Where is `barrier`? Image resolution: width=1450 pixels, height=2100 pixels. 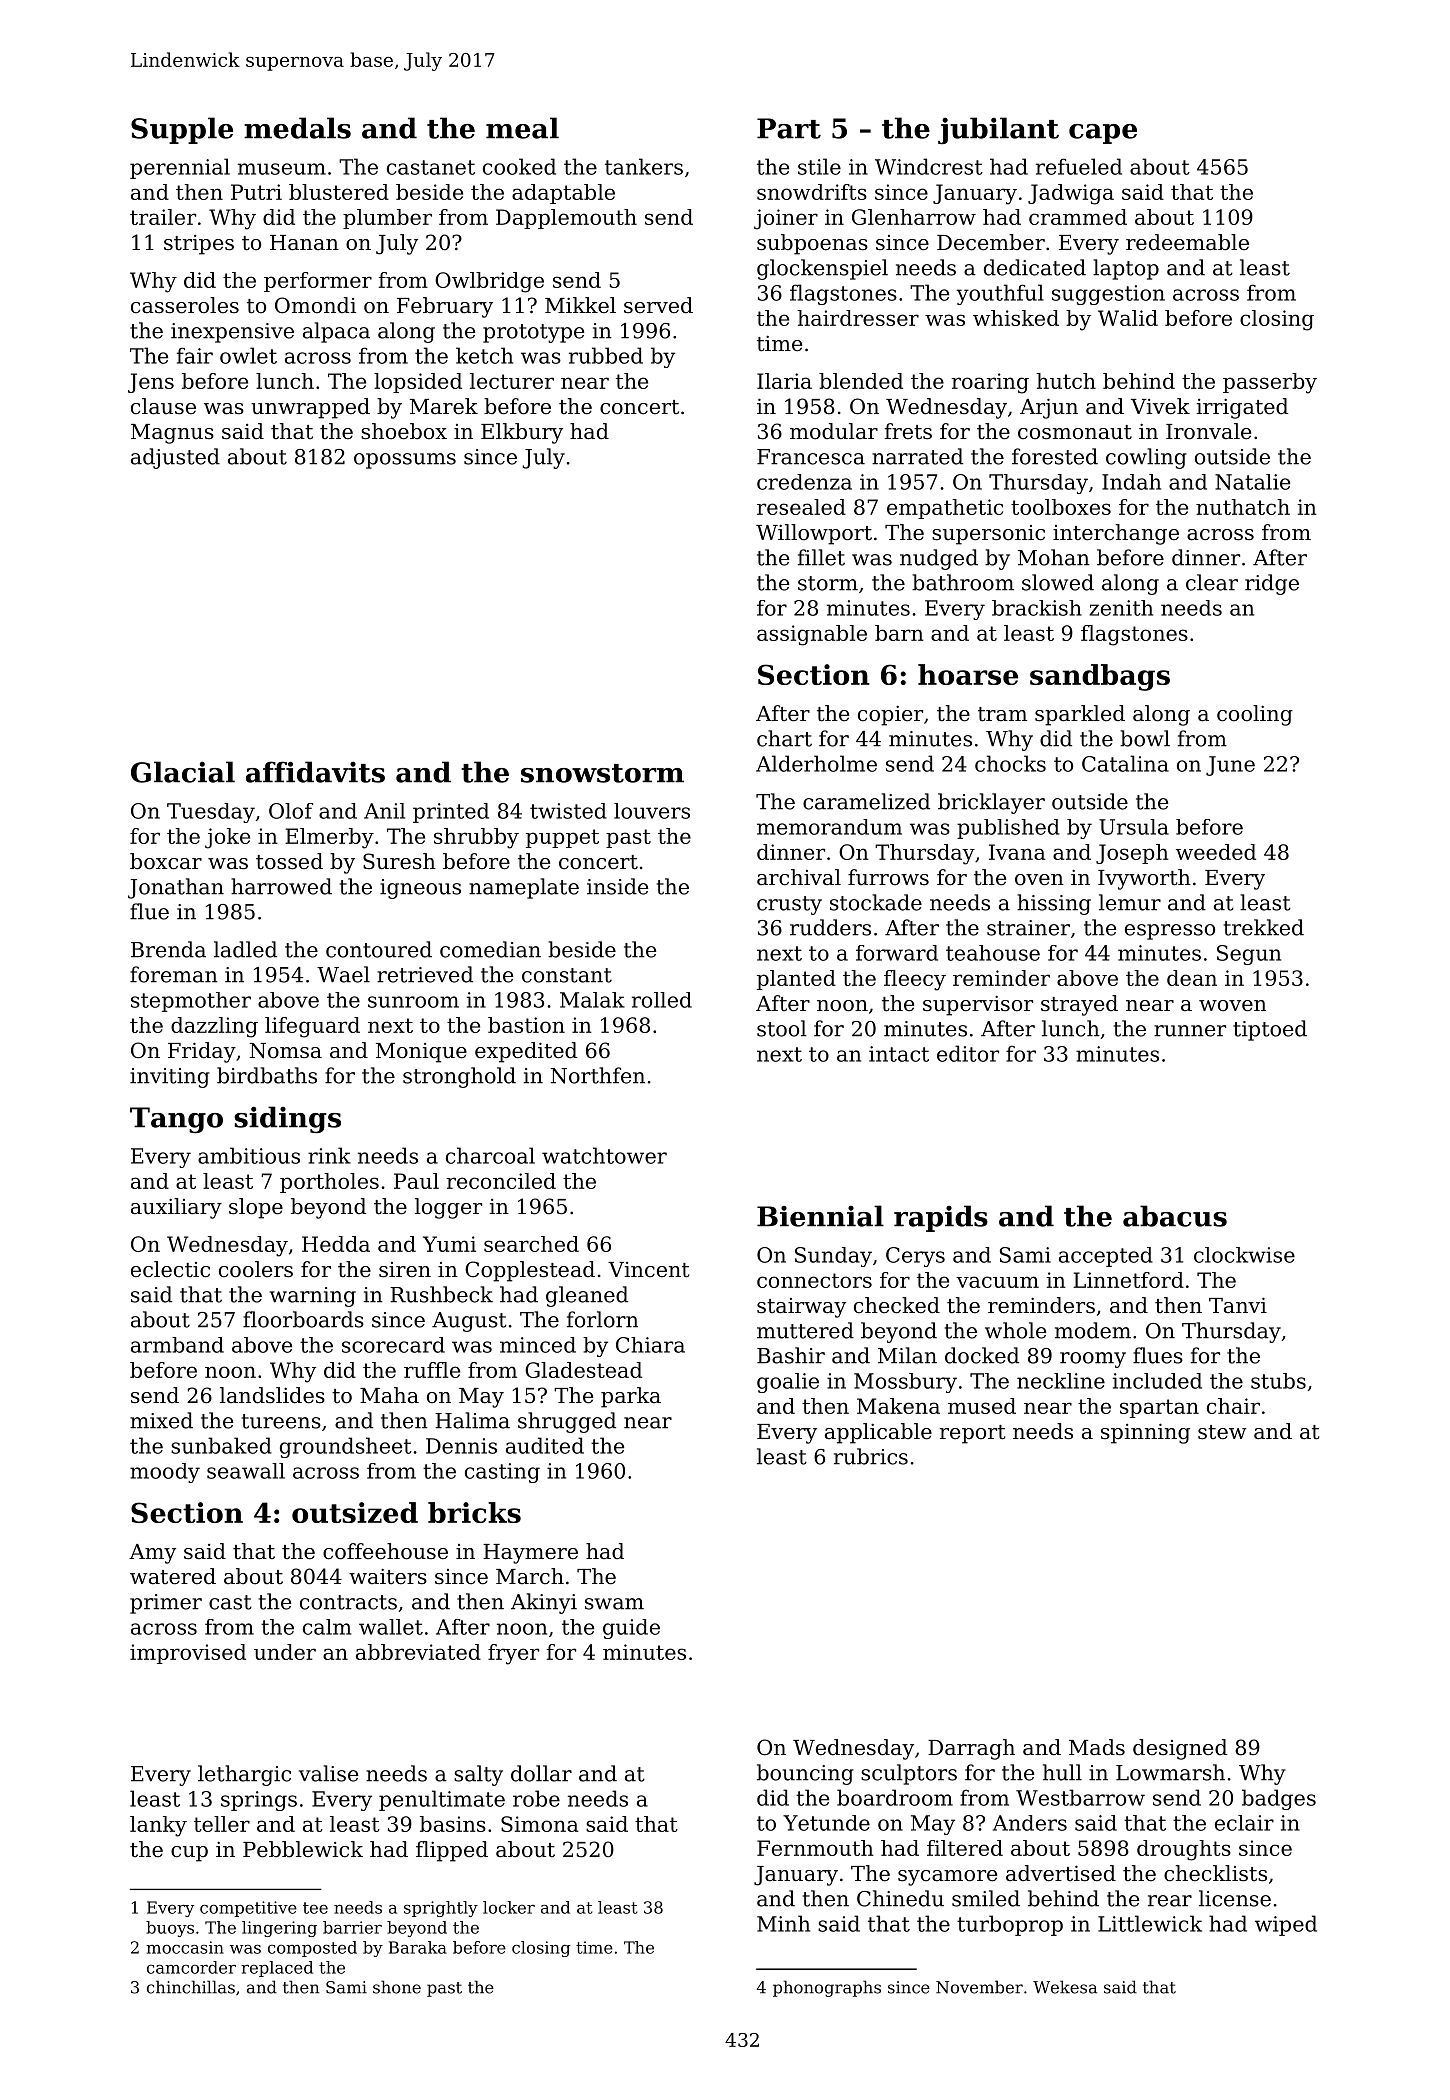 barrier is located at coordinates (352, 1927).
